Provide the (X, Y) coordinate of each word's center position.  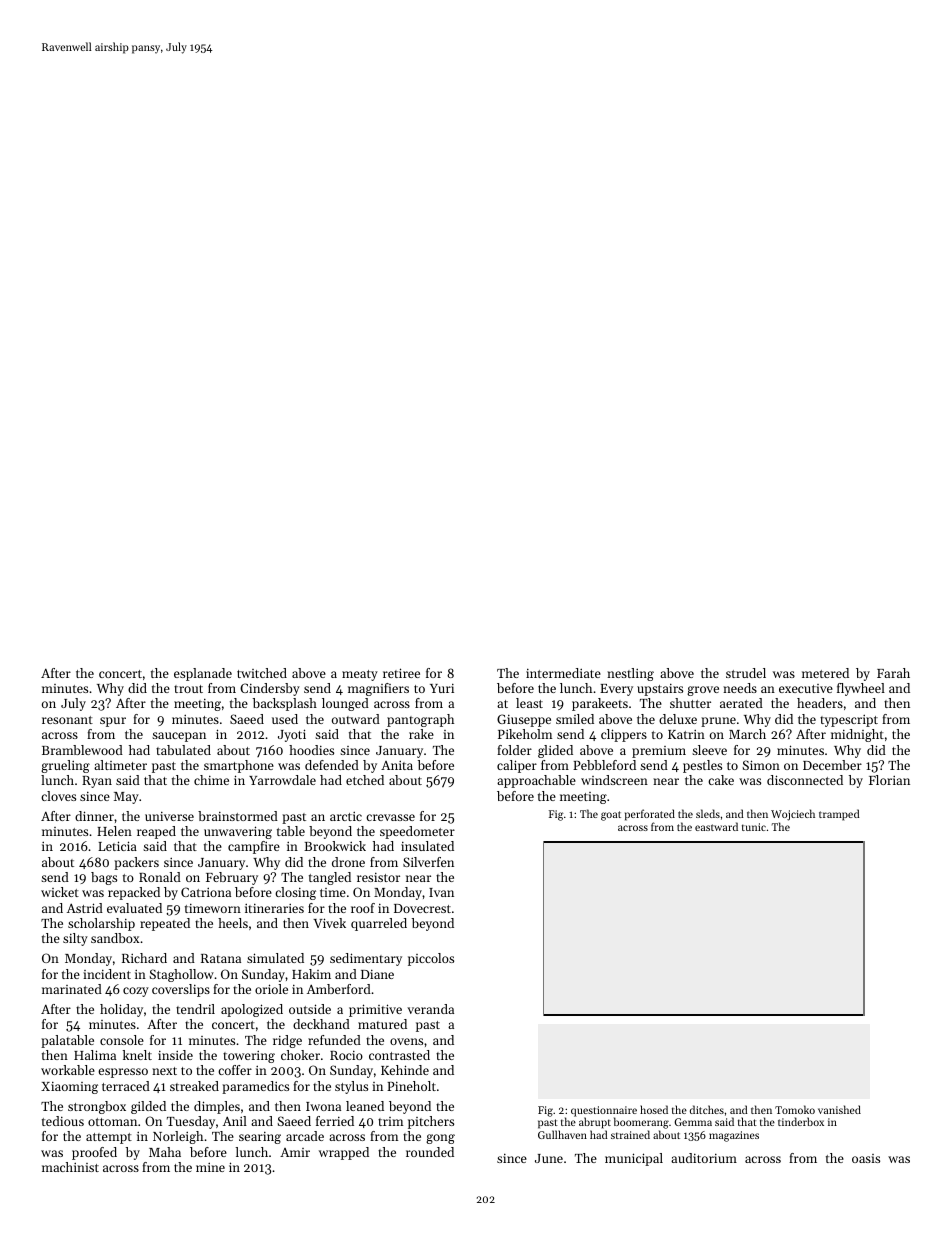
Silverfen (428, 862)
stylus (351, 1087)
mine (210, 1167)
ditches (707, 1109)
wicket (60, 892)
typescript (849, 721)
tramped (839, 815)
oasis (866, 1158)
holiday (121, 1010)
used (285, 719)
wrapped (344, 1153)
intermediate (563, 673)
